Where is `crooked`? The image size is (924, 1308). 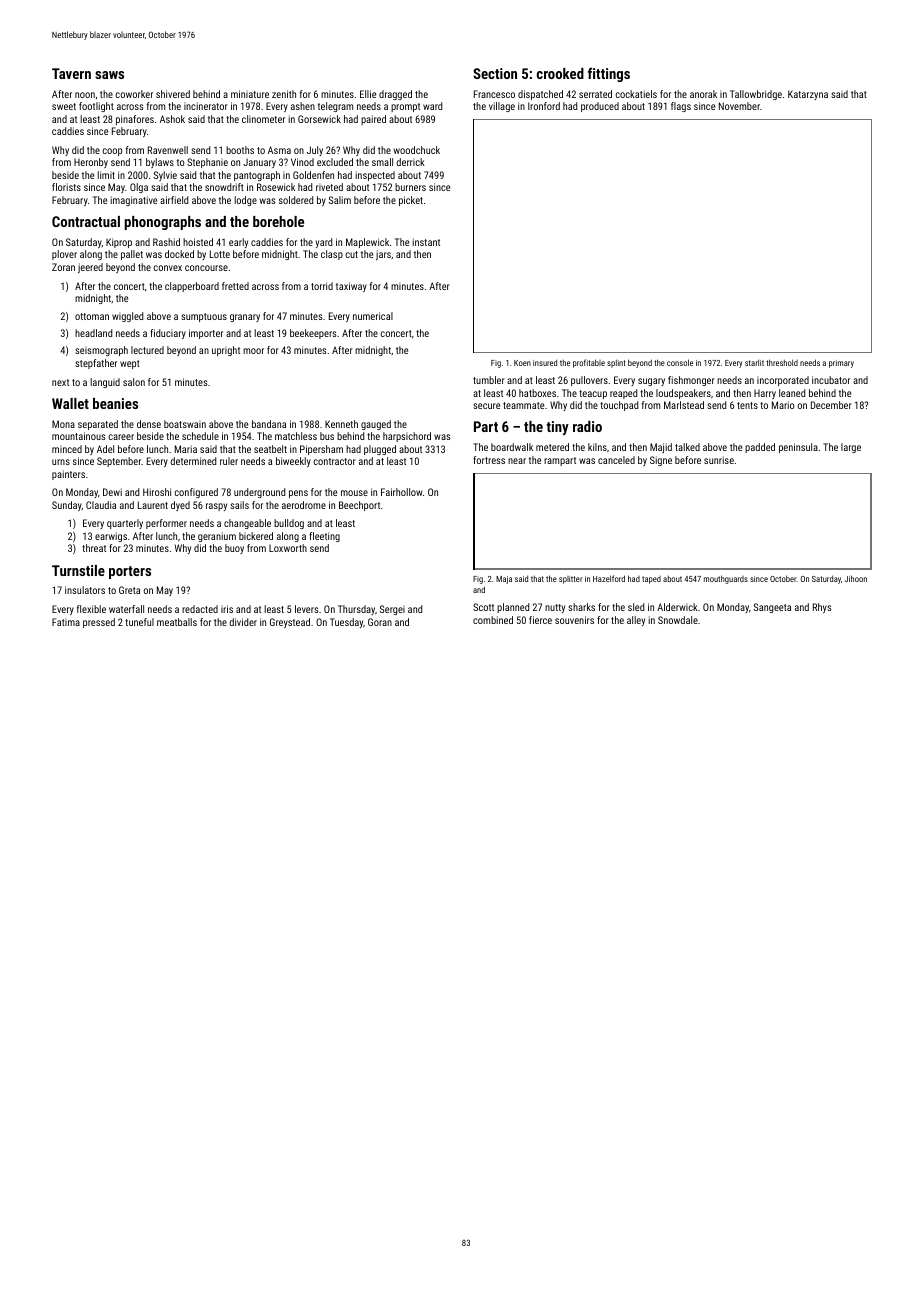 crooked is located at coordinates (560, 73).
